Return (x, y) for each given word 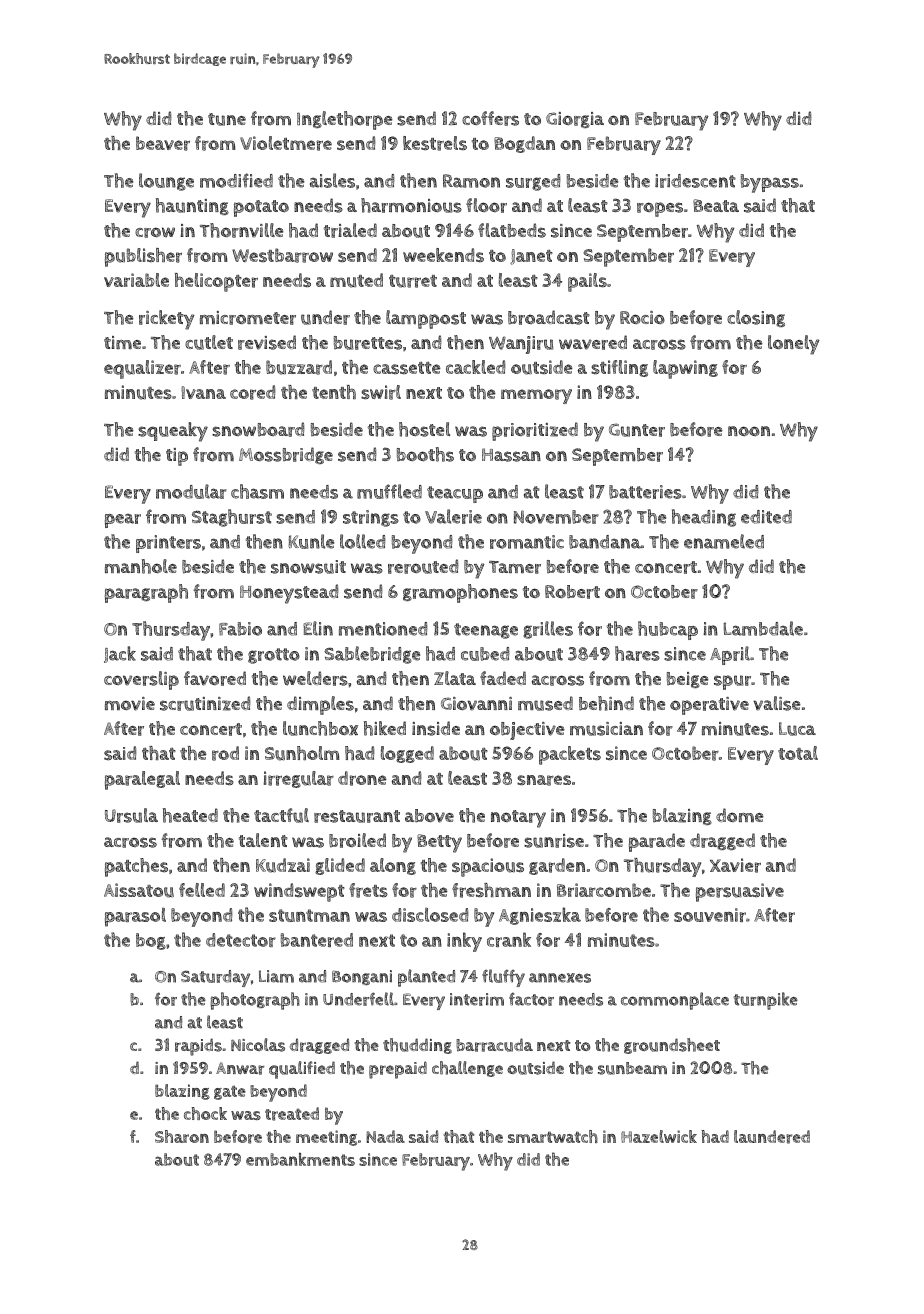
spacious (488, 867)
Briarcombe (604, 890)
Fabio (240, 629)
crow (155, 232)
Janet (531, 257)
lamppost (426, 319)
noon (749, 431)
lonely (794, 345)
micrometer (248, 318)
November (556, 517)
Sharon (182, 1136)
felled (202, 890)
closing (756, 318)
